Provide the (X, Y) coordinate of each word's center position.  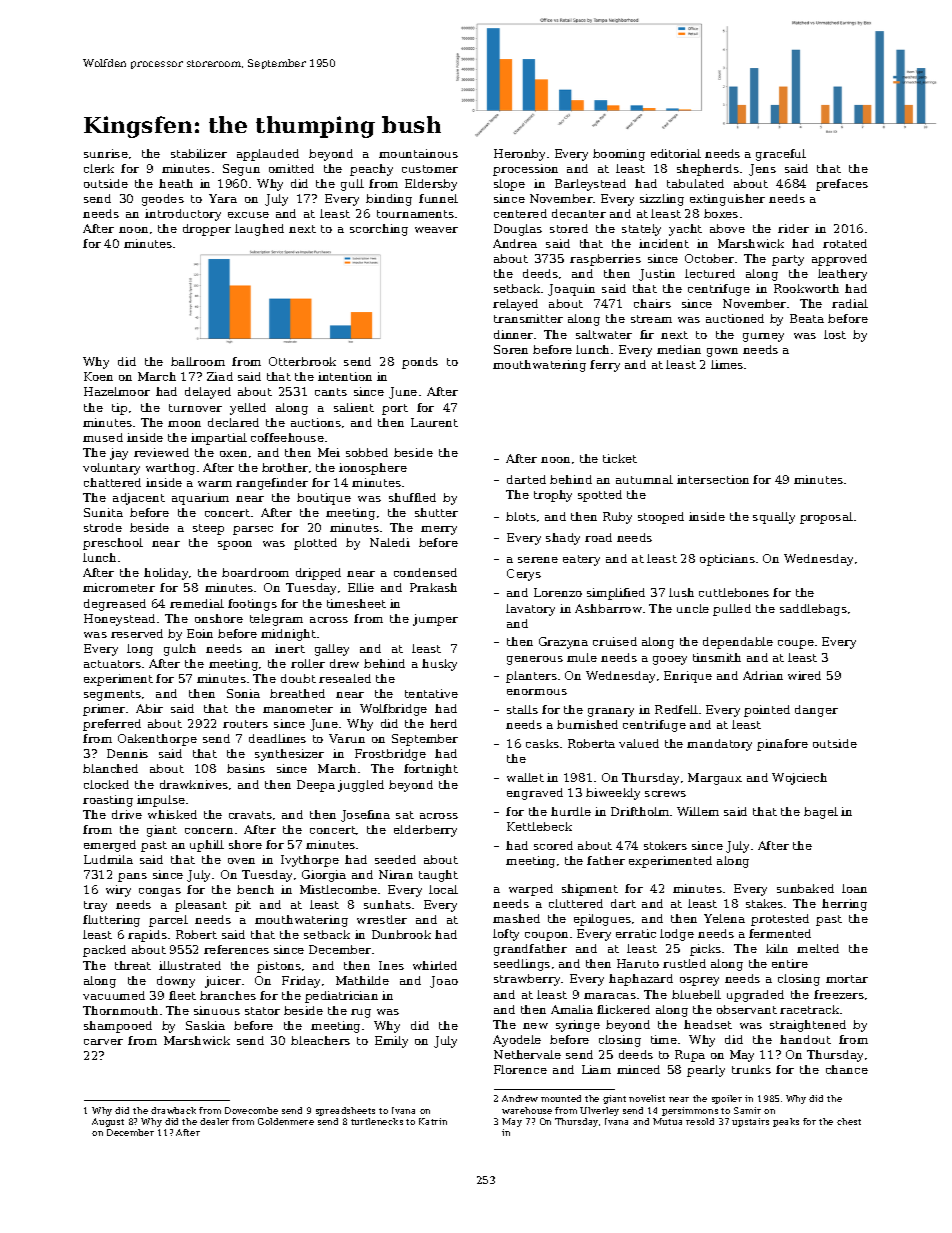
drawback (173, 1110)
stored (569, 228)
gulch (180, 650)
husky (439, 665)
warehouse (527, 1110)
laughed (259, 230)
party (788, 260)
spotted (600, 496)
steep (208, 529)
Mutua (667, 1121)
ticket (620, 458)
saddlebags (813, 610)
